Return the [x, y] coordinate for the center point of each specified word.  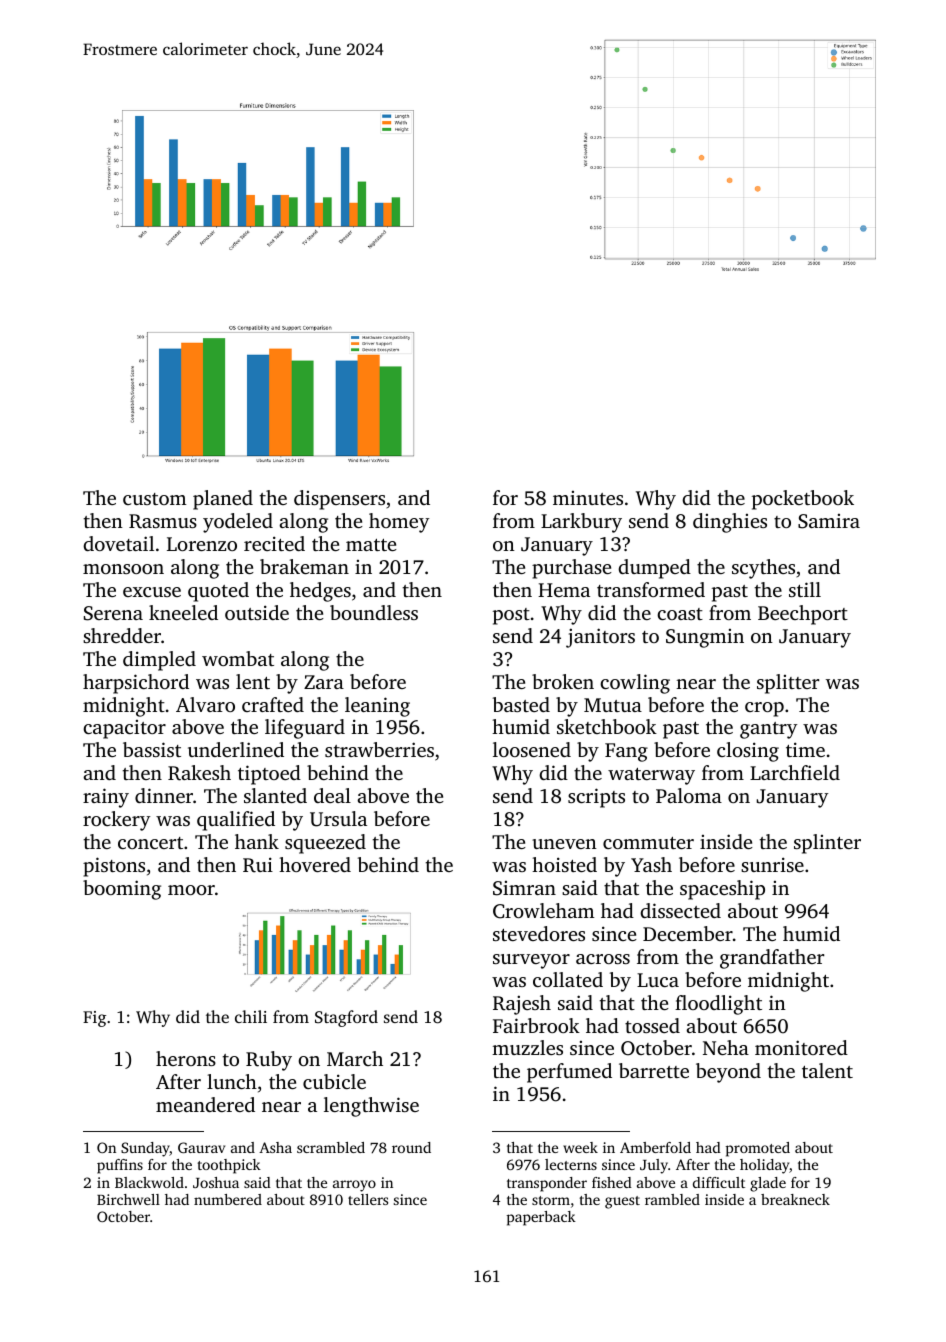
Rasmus [163, 521]
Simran [524, 888]
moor [191, 890]
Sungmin [705, 638]
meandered [205, 1104]
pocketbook [803, 500]
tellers [368, 1199]
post [511, 616]
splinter [827, 844]
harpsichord [136, 684]
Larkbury [581, 523]
